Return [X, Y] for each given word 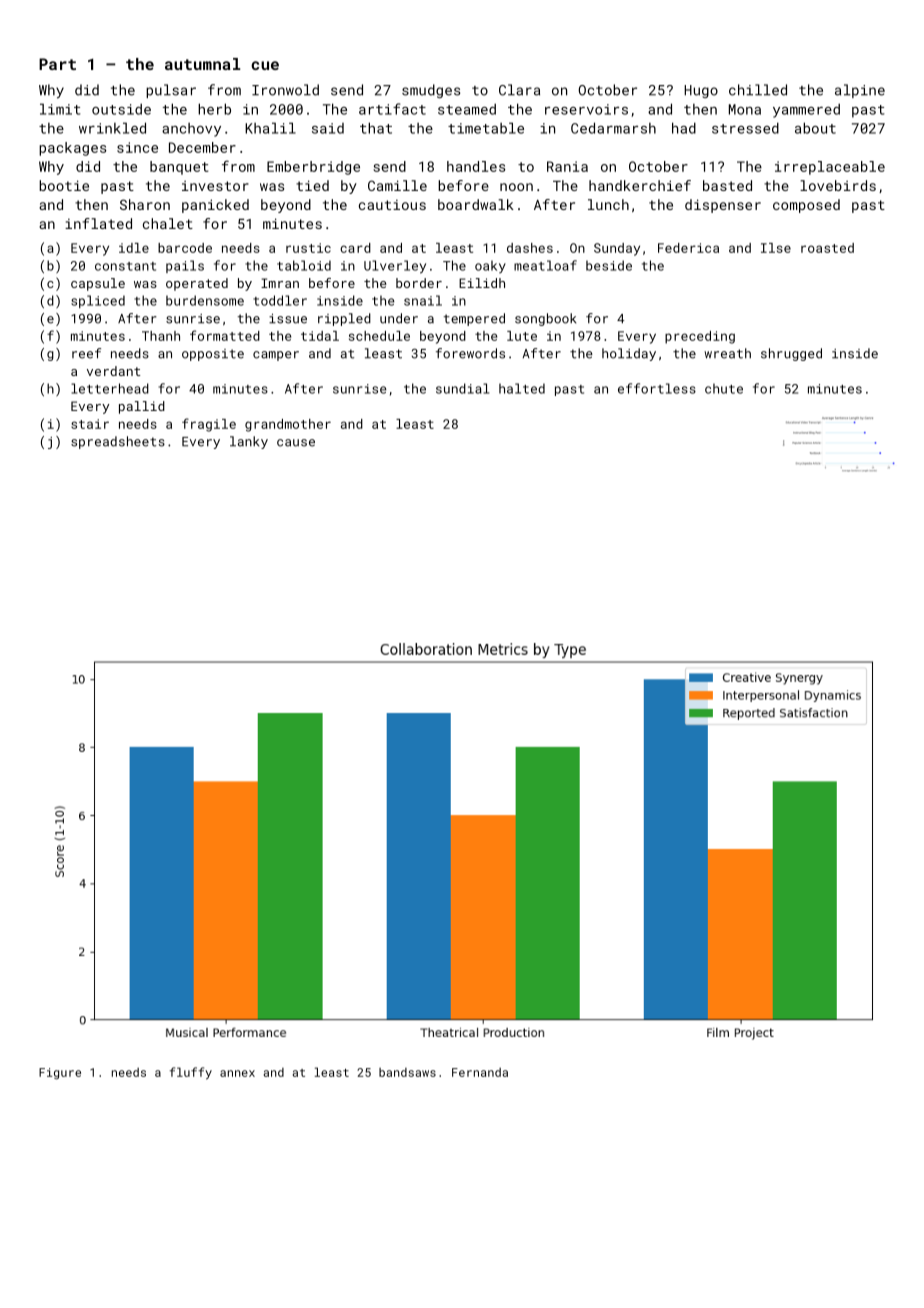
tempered [474, 319]
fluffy [191, 1073]
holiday [629, 354]
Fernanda [480, 1072]
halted [522, 388]
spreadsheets [118, 442]
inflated [98, 223]
